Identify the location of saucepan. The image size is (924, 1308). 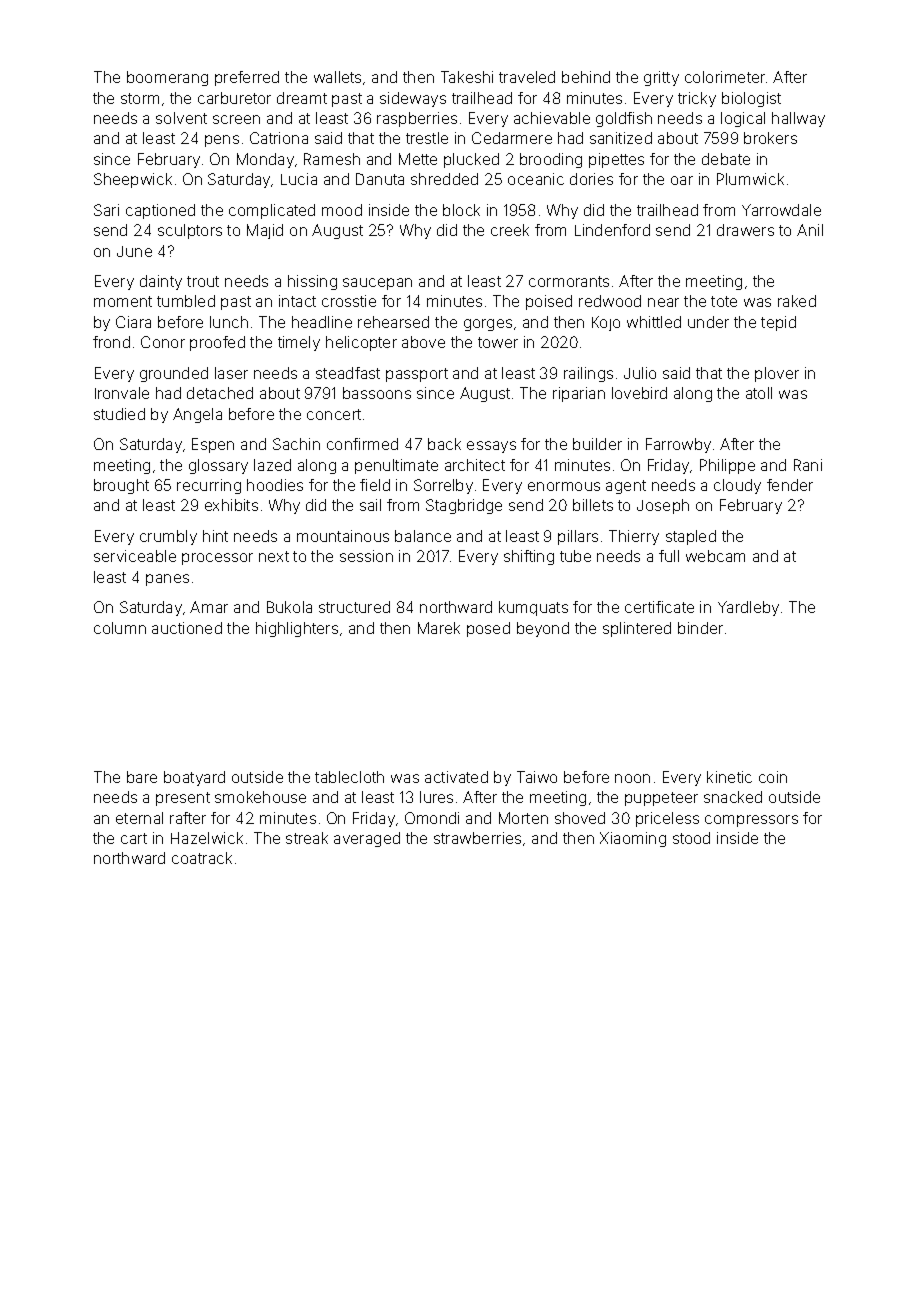
(377, 284).
